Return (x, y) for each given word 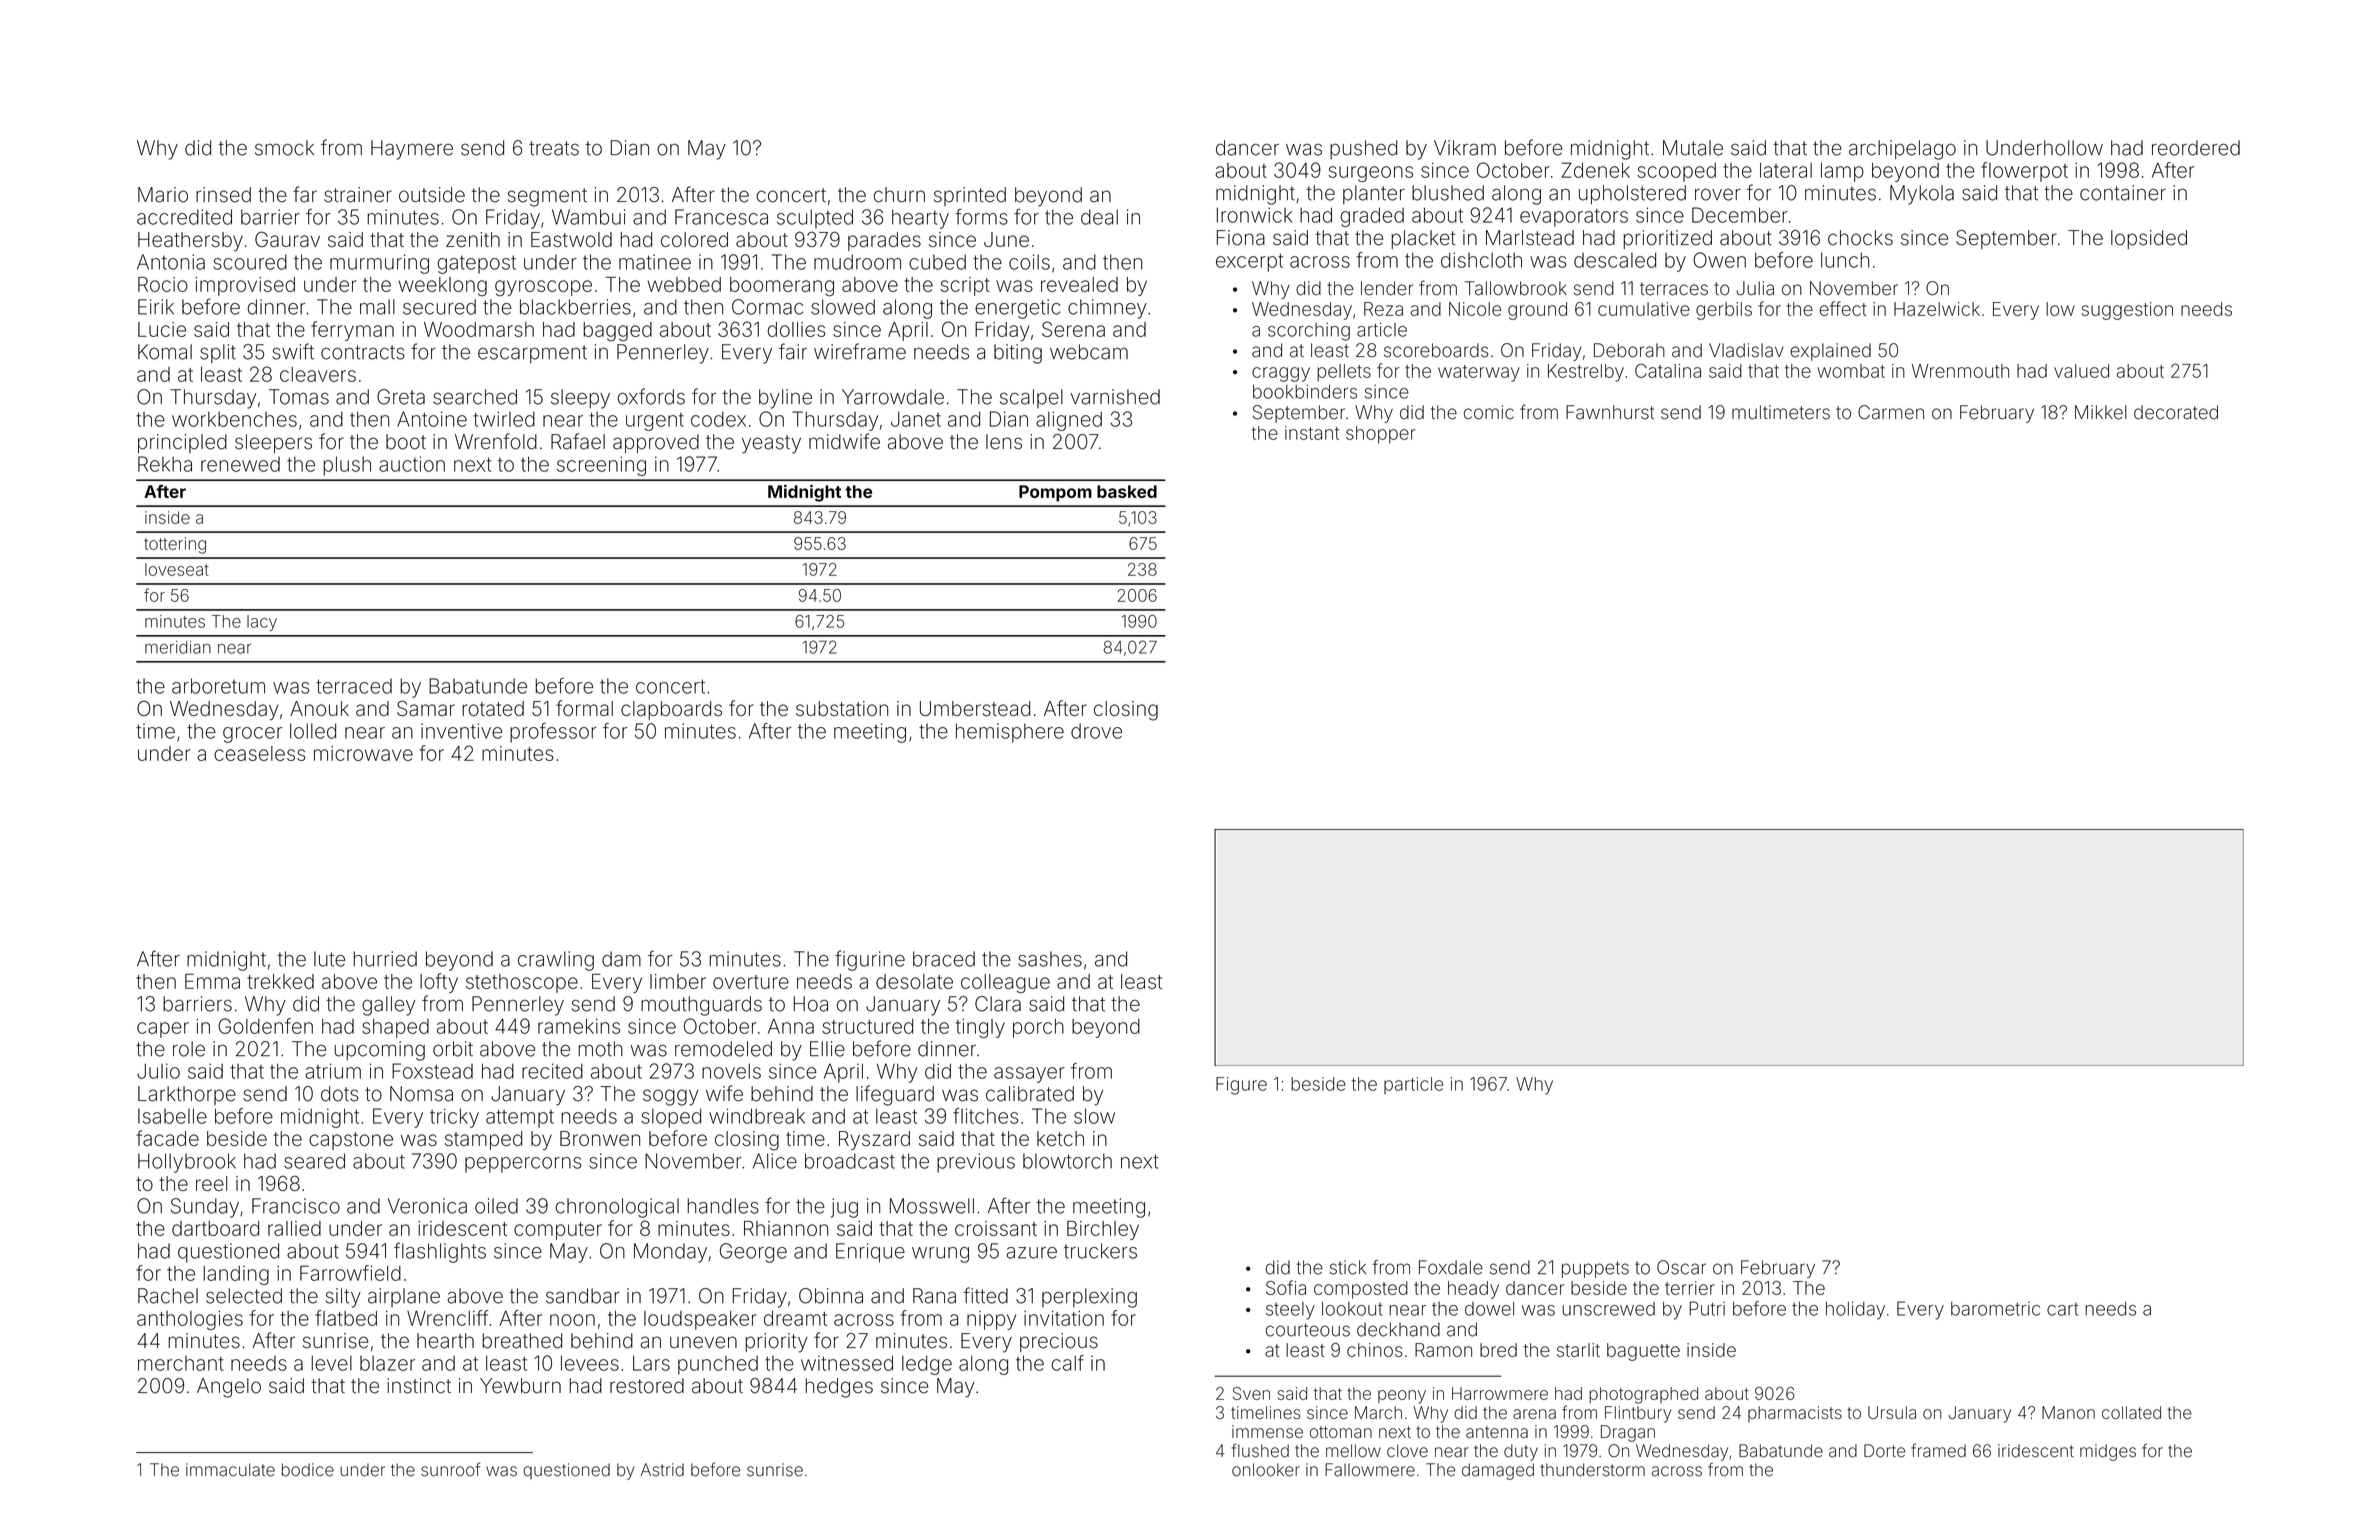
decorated (2176, 412)
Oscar (1681, 1267)
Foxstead (432, 1071)
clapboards (671, 710)
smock (284, 148)
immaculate (230, 1470)
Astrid (662, 1470)
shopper (1381, 435)
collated (2131, 1412)
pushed (1363, 149)
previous (976, 1163)
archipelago (1902, 150)
